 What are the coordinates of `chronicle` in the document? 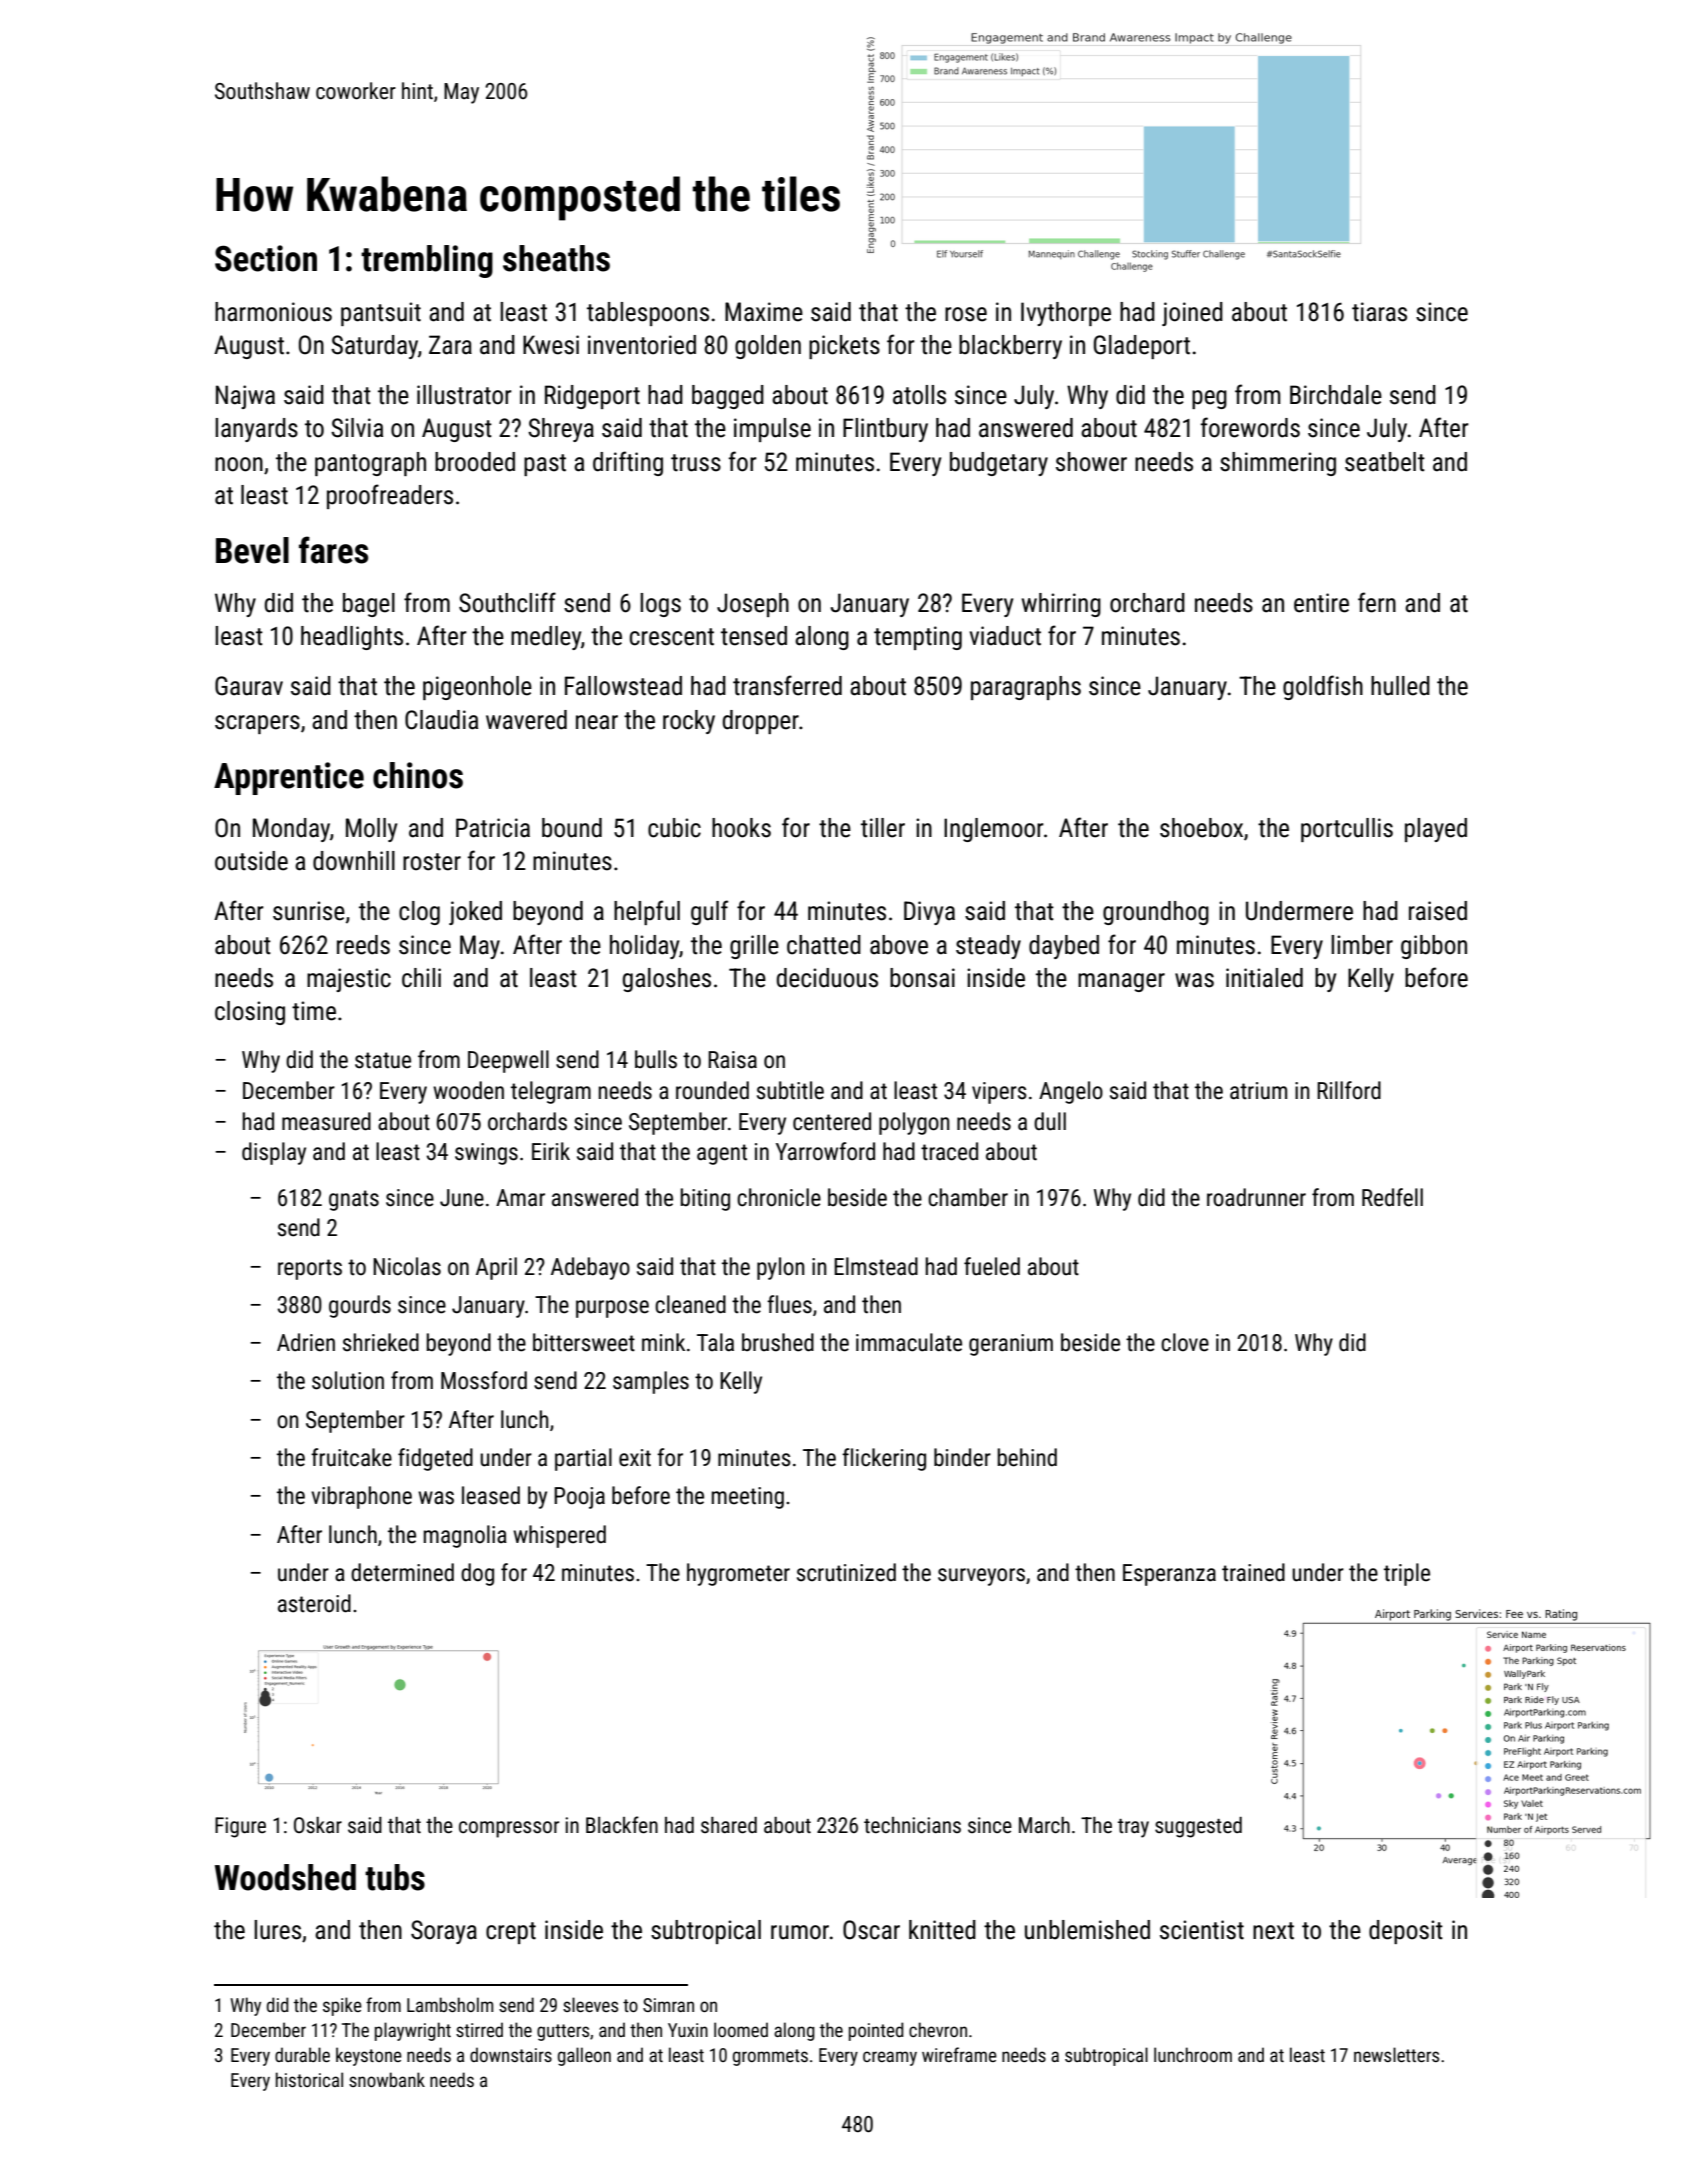 It's located at (779, 1197).
